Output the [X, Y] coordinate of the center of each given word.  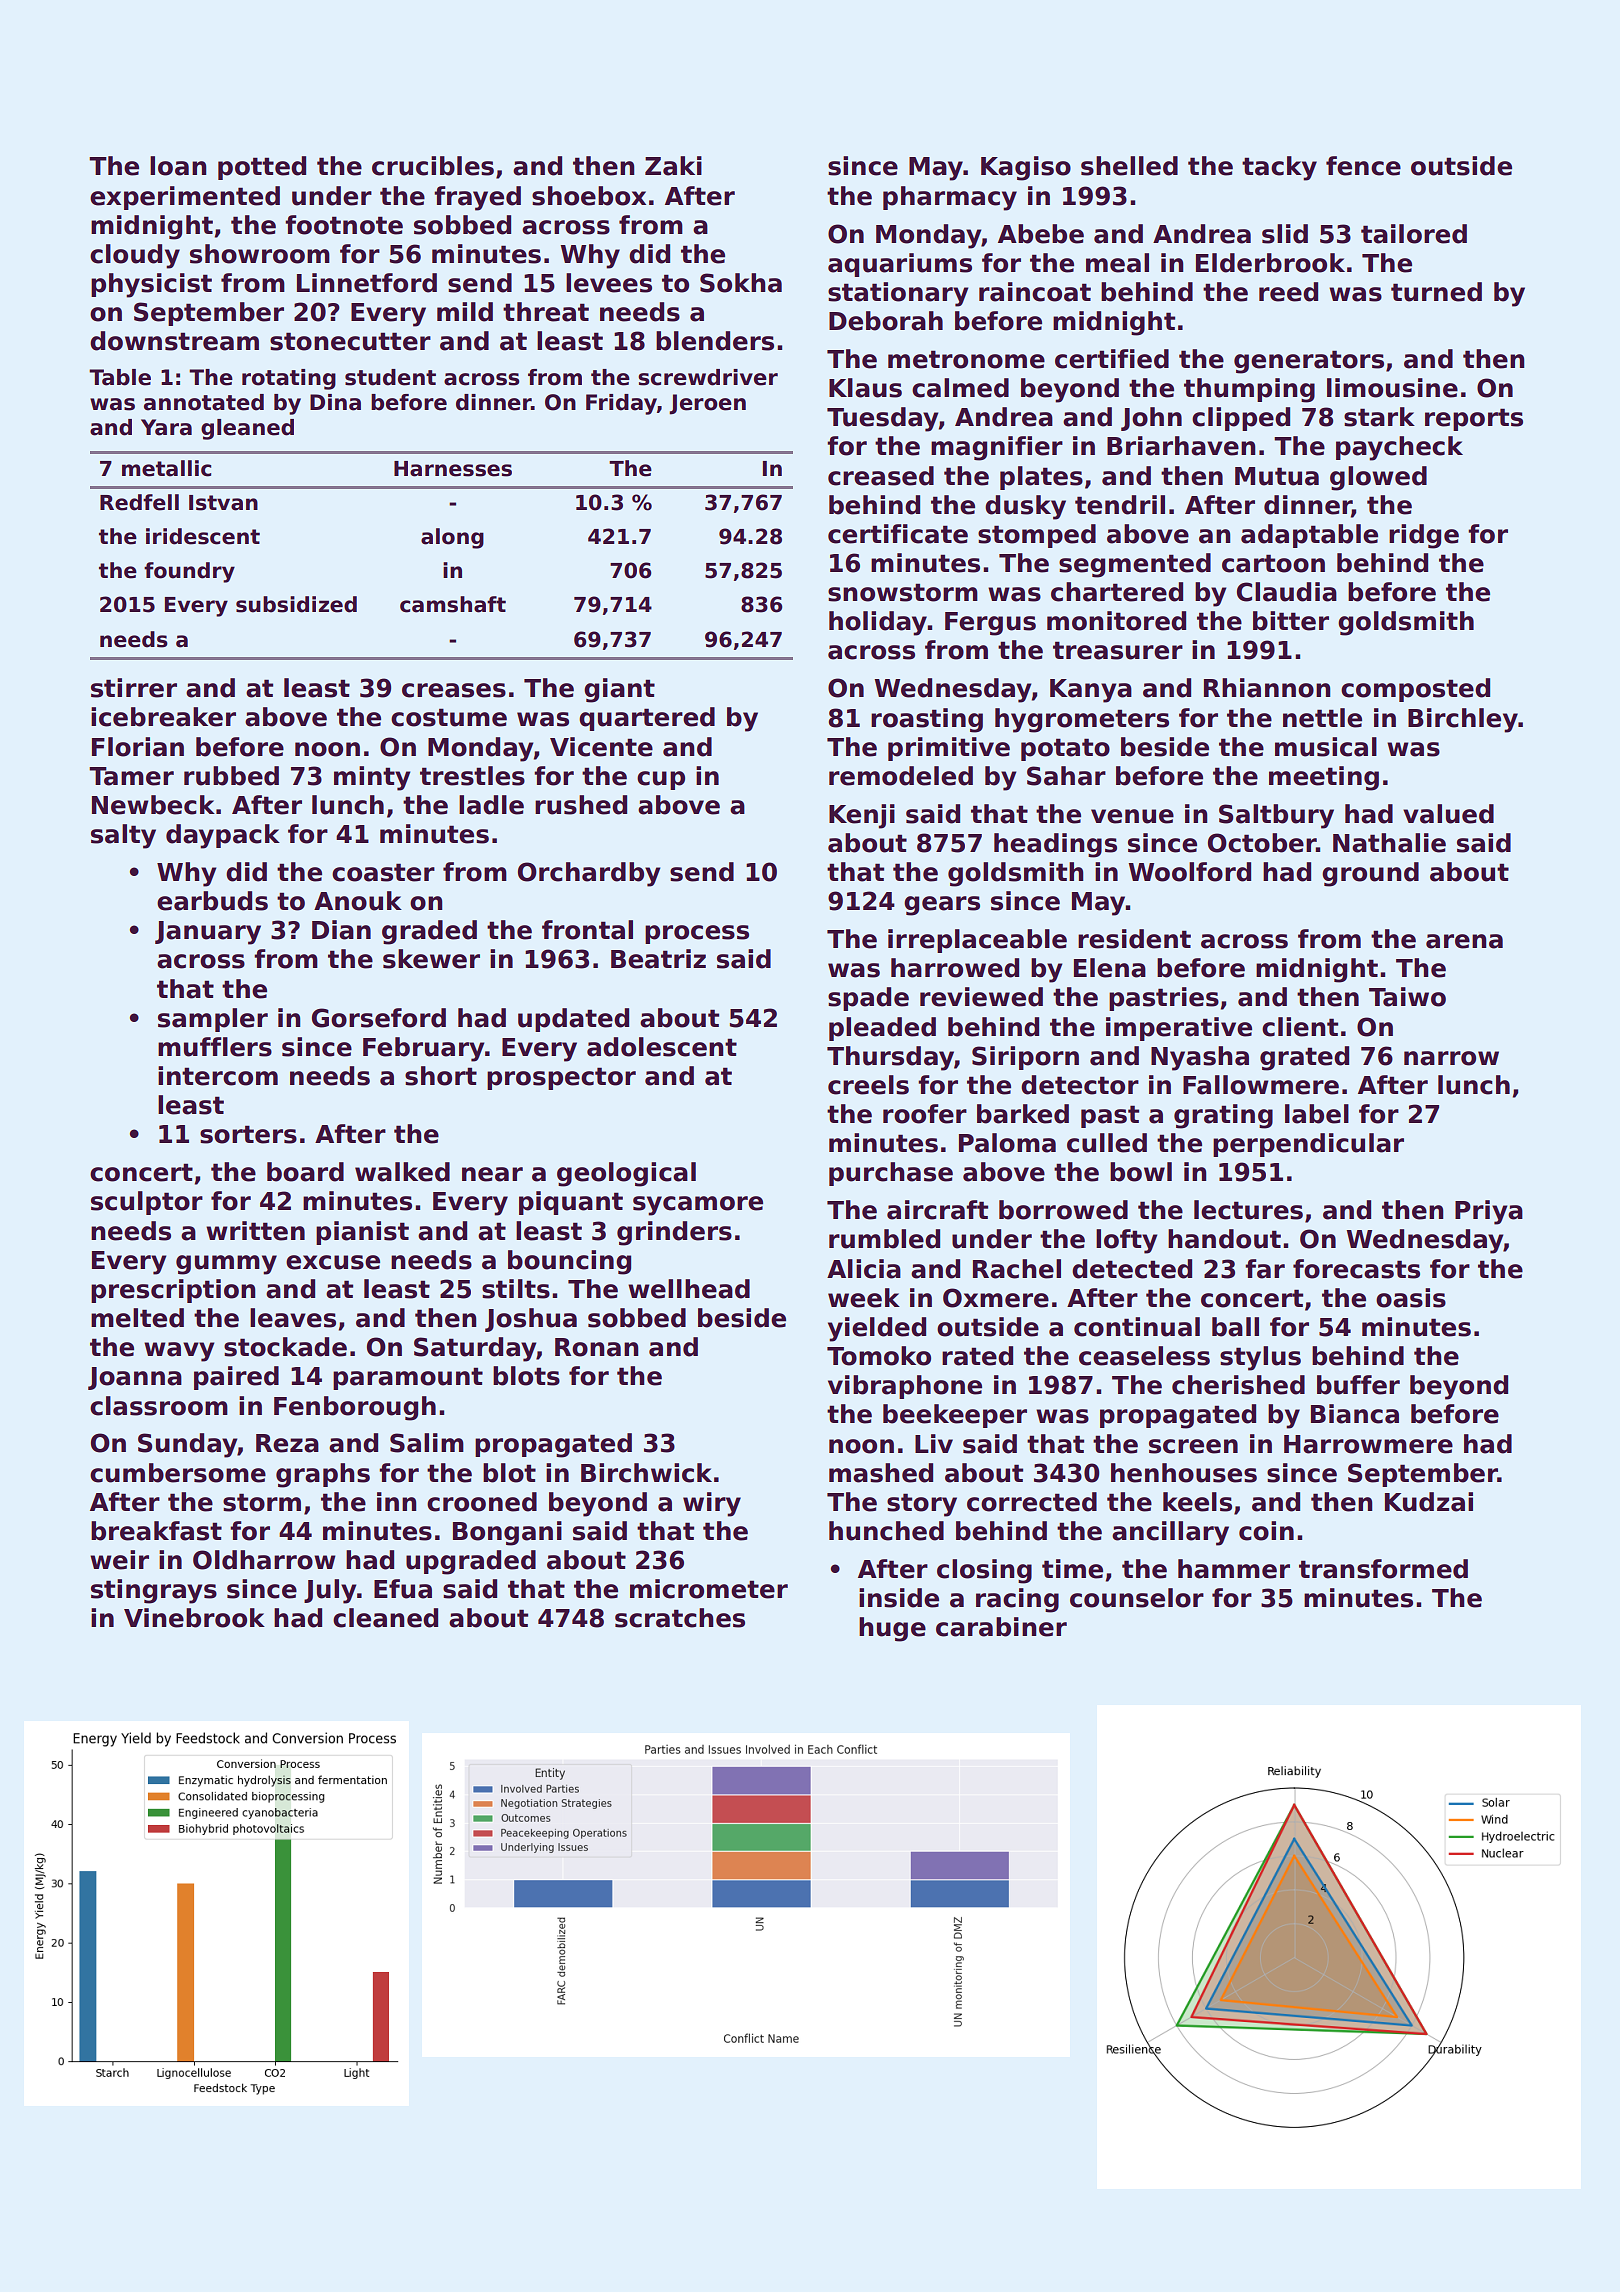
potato [1065, 749]
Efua [403, 1589]
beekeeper [955, 1416]
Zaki [673, 166]
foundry [189, 572]
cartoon [1273, 563]
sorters [248, 1134]
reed [1288, 292]
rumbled [884, 1239]
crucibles [433, 166]
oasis [1411, 1298]
